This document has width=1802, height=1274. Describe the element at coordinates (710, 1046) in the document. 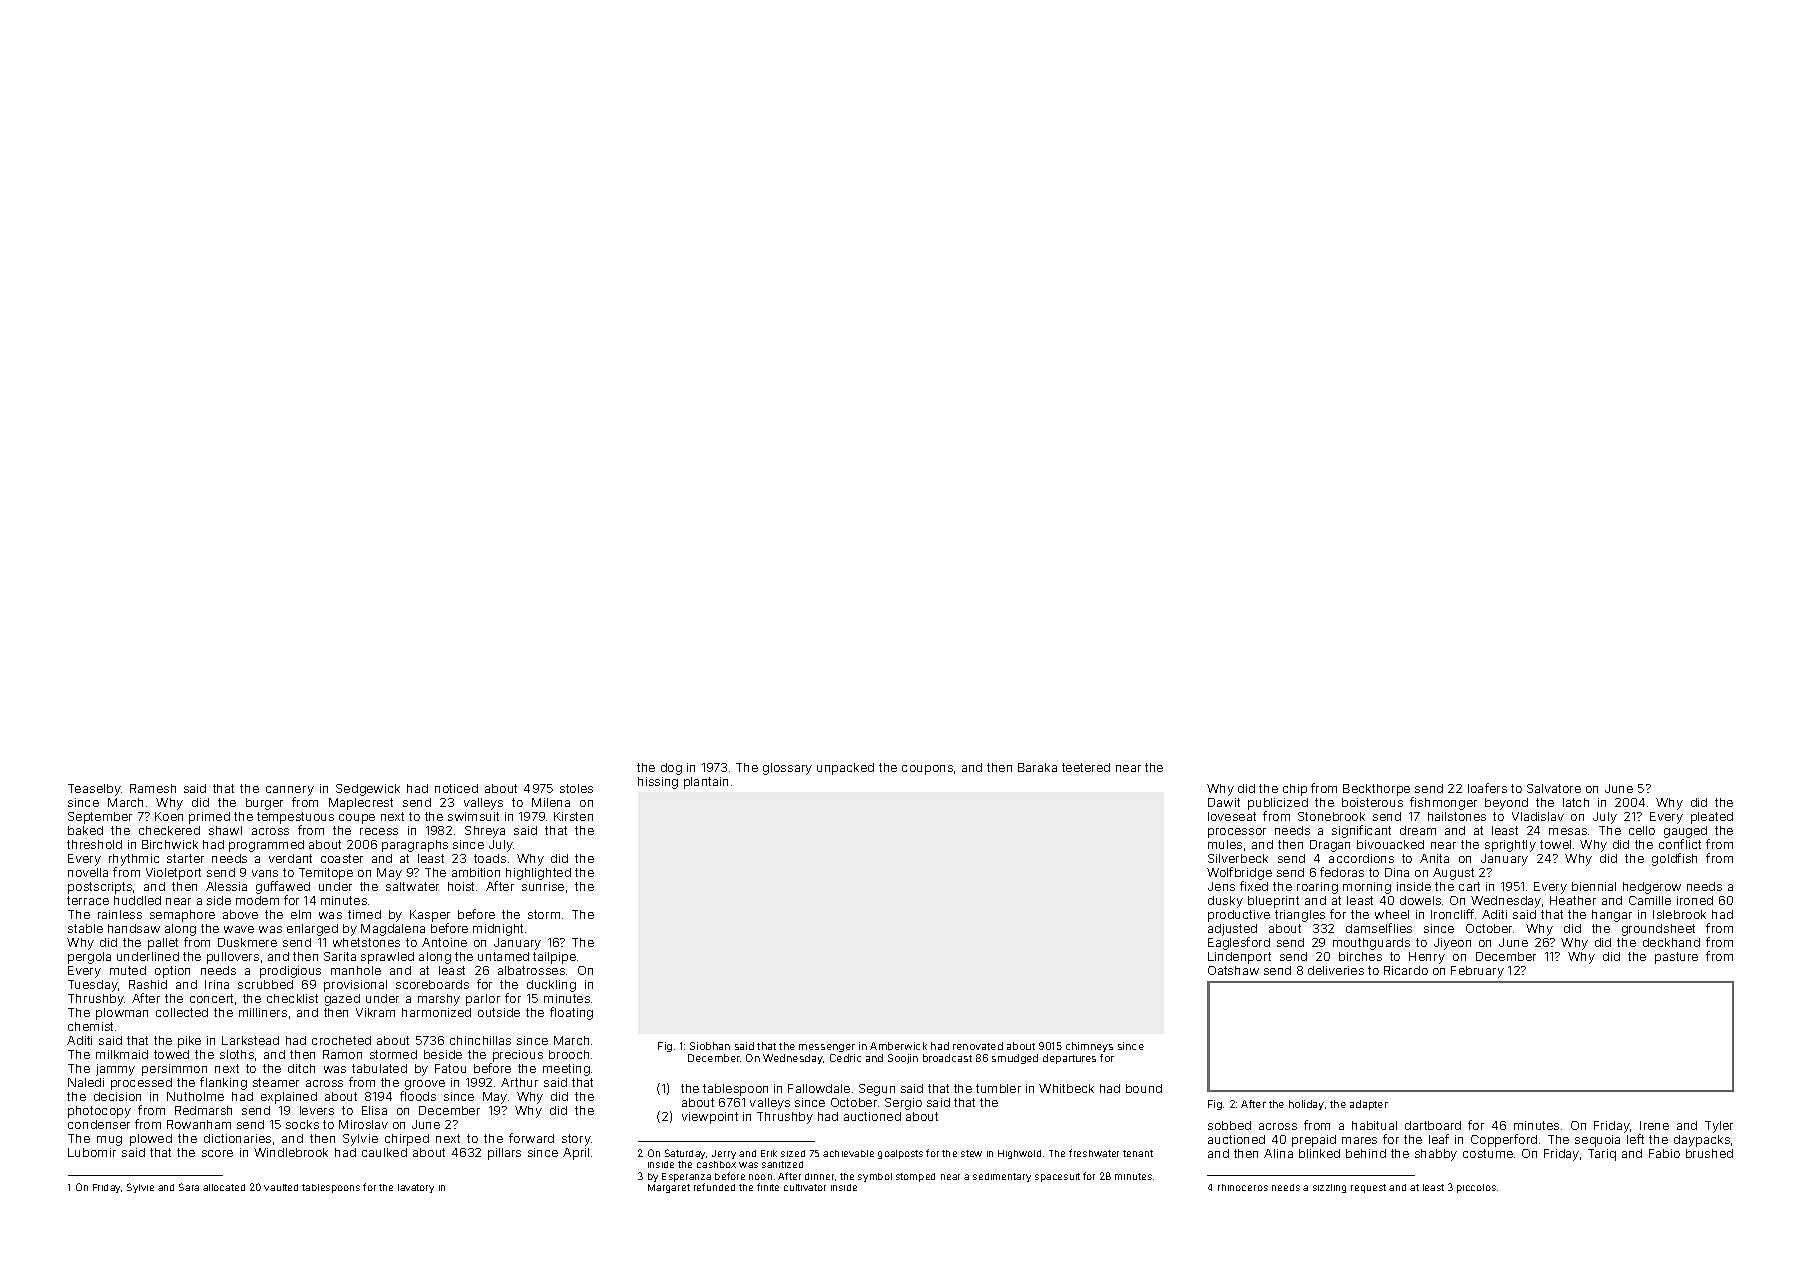

I see `Siobhan` at that location.
